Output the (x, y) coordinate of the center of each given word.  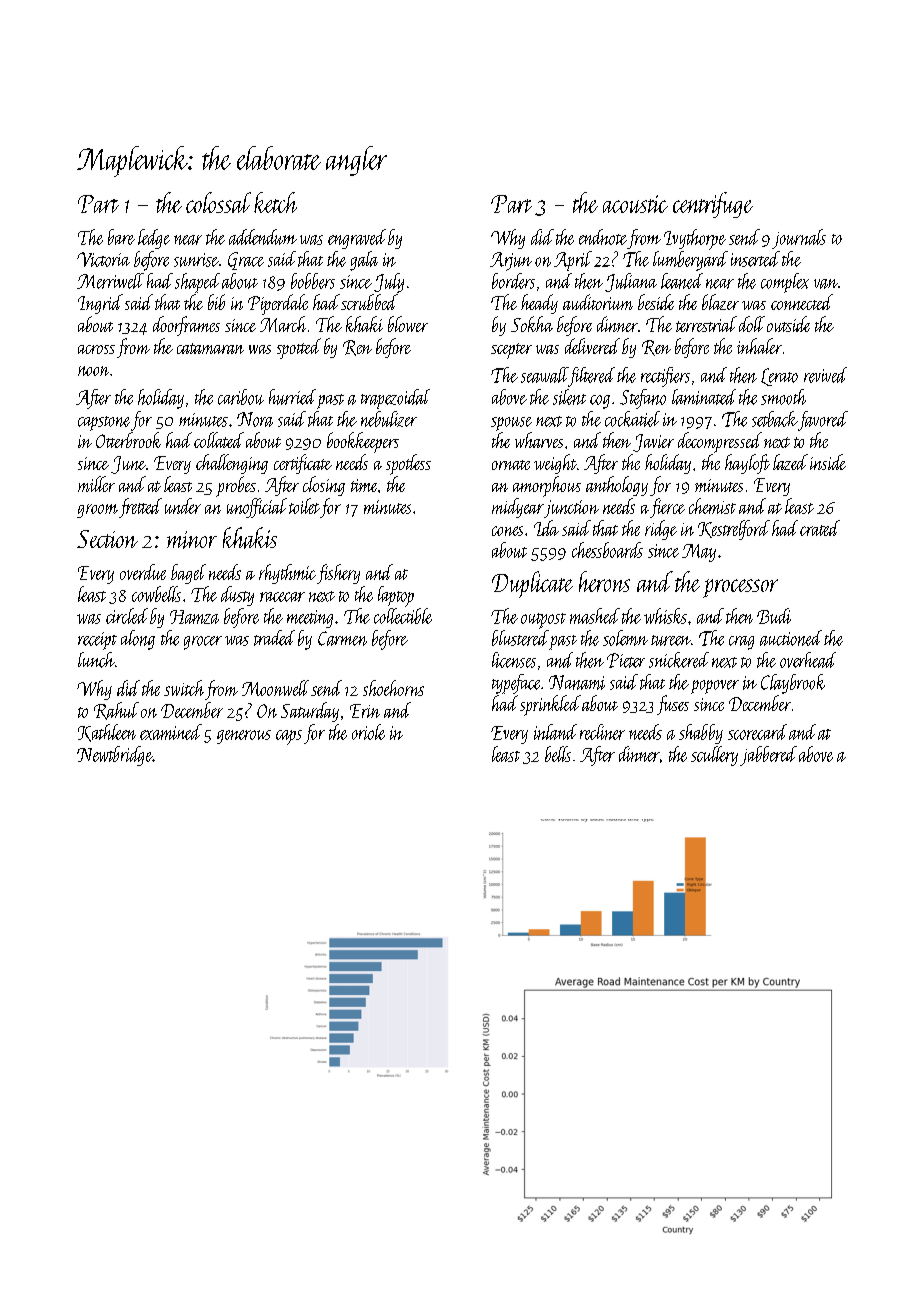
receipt (97, 641)
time (364, 485)
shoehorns (393, 688)
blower (408, 324)
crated (820, 528)
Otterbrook (128, 440)
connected (802, 302)
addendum (263, 237)
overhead (808, 660)
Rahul (116, 711)
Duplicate (532, 584)
